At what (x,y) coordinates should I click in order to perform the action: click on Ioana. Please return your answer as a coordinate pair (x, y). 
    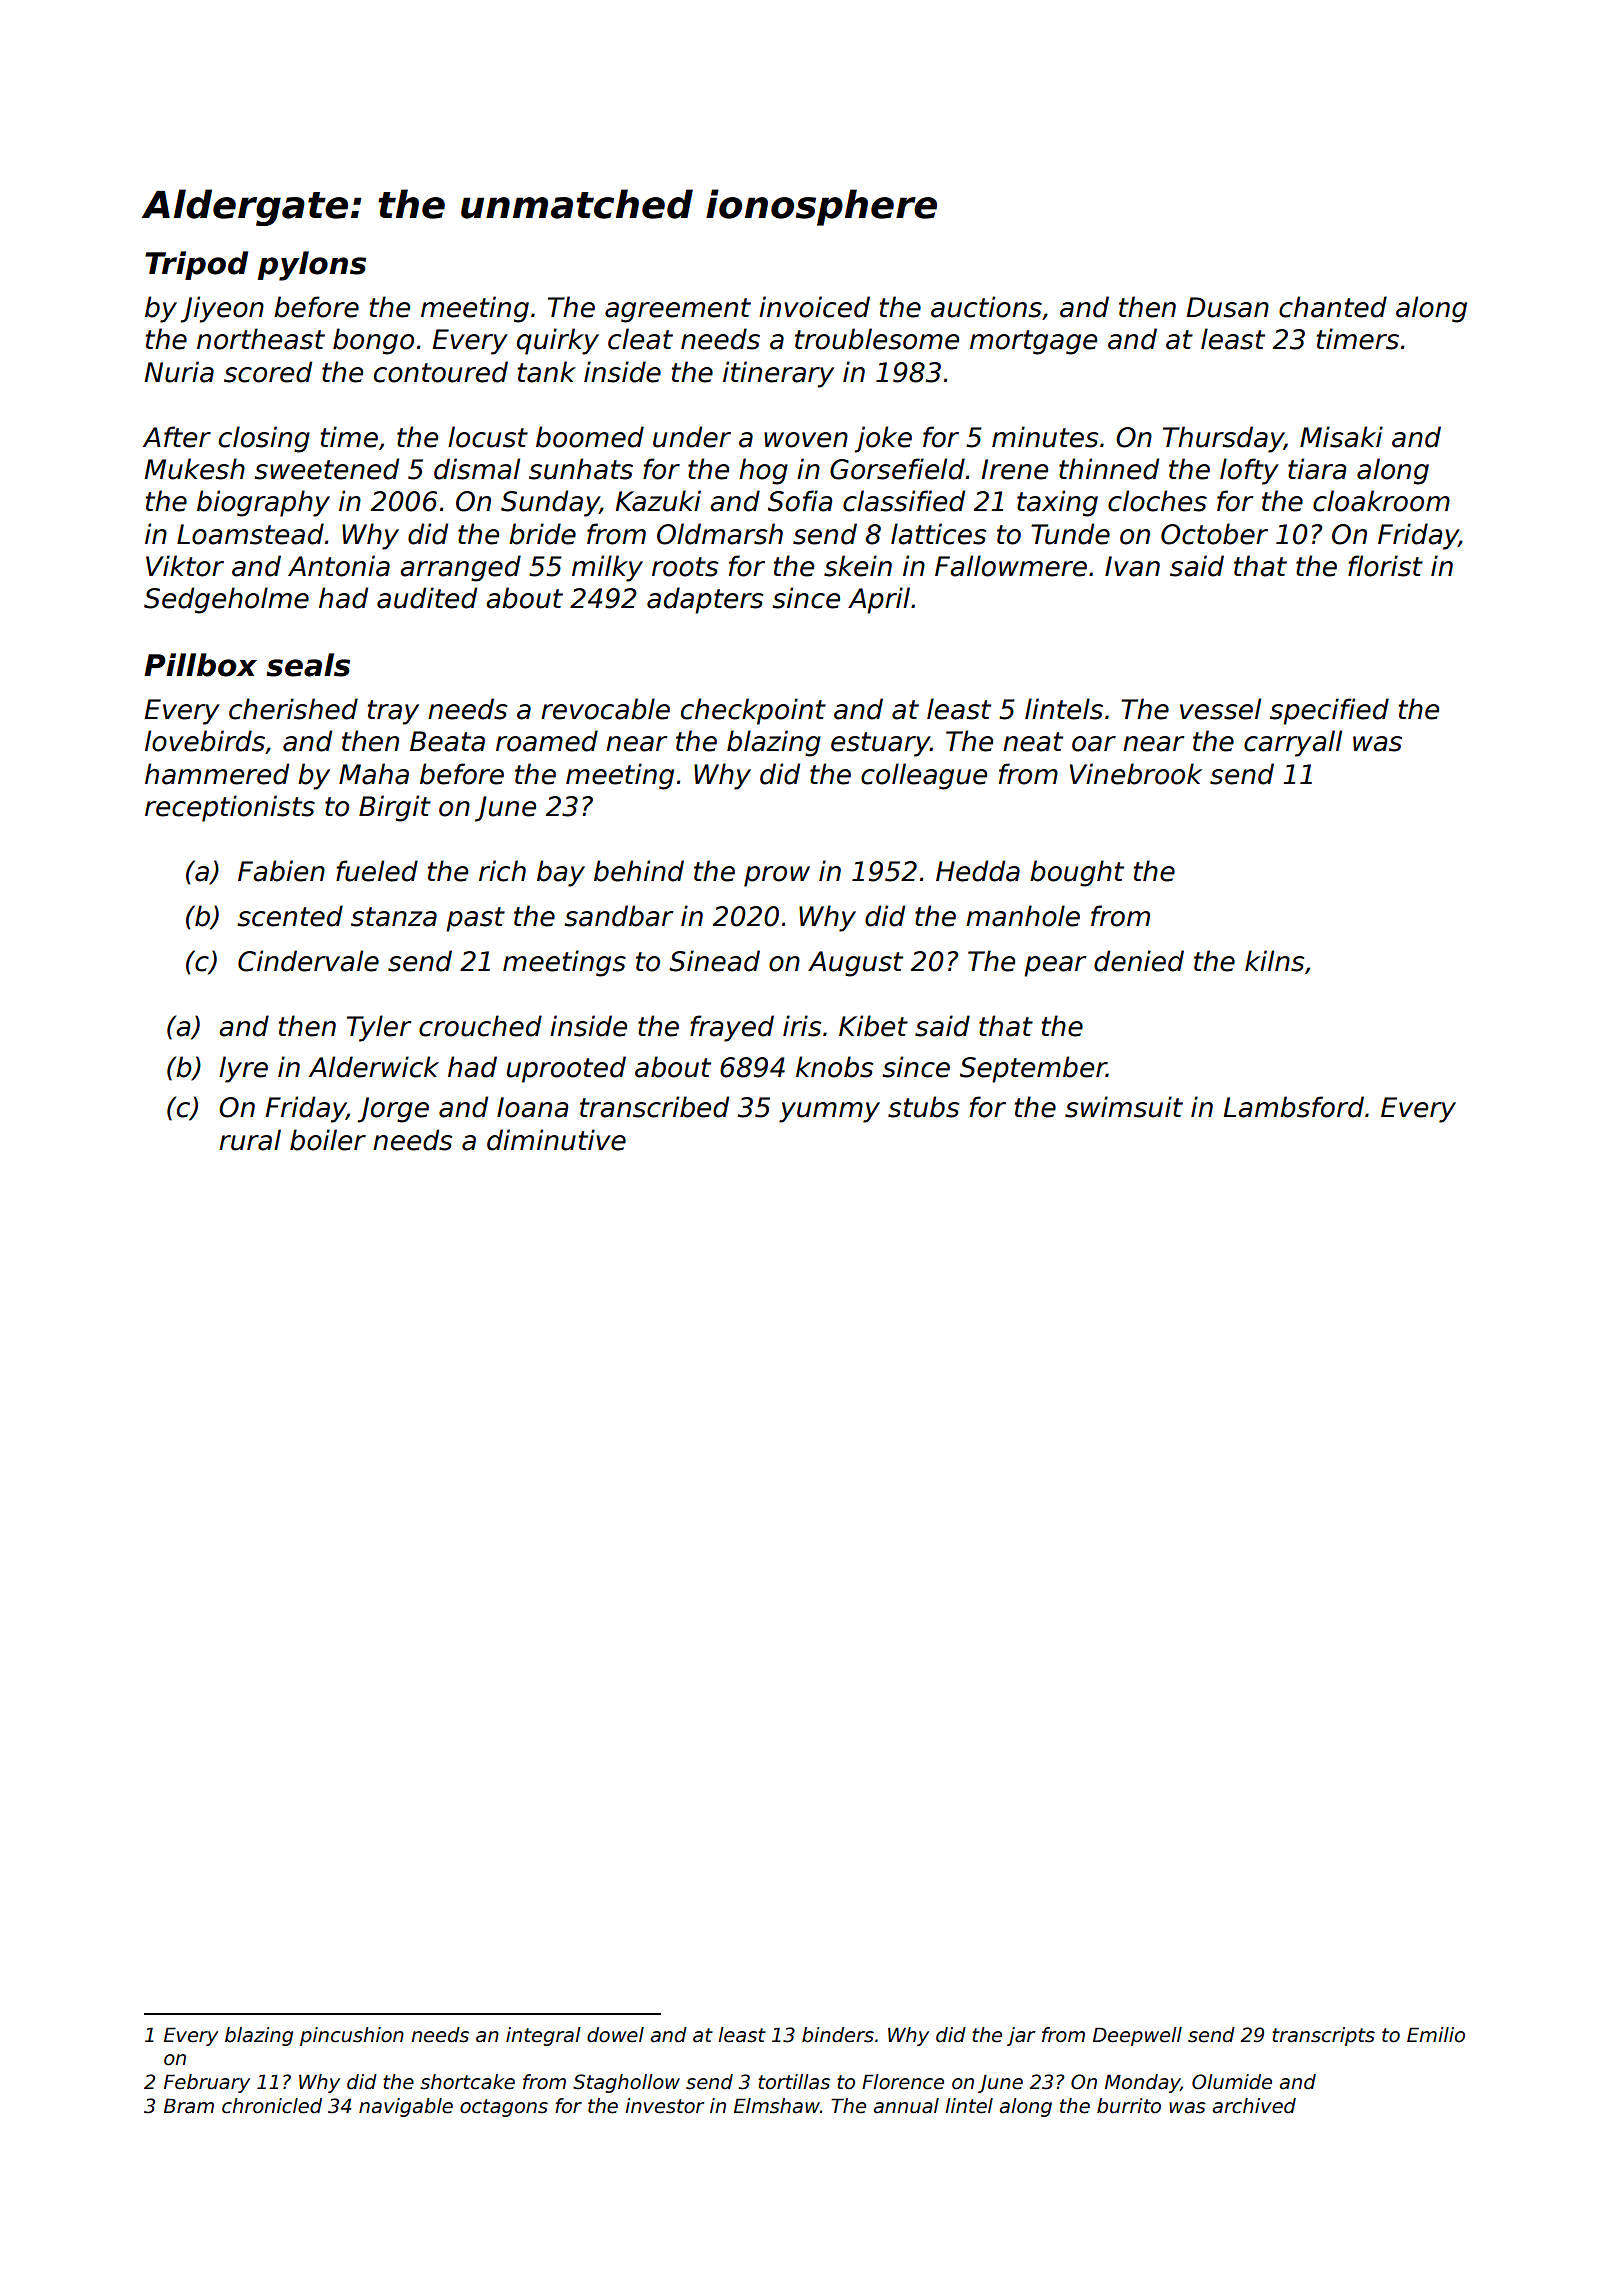
    Looking at the image, I should click on (533, 1107).
